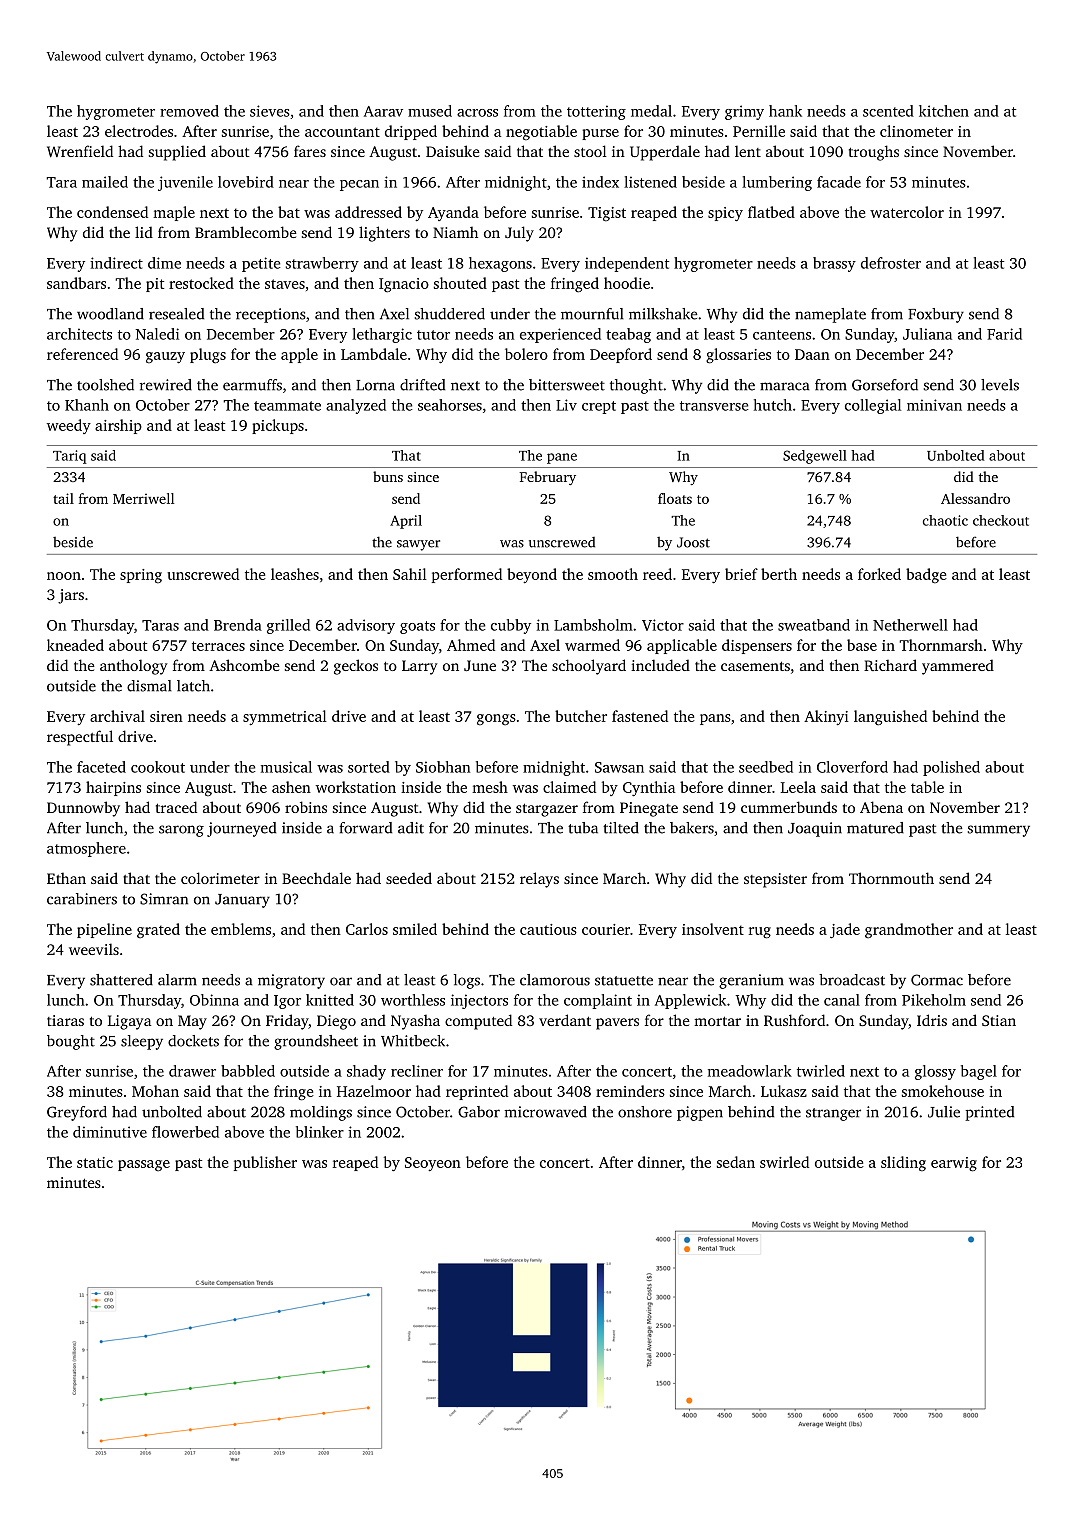 The image size is (1084, 1533). What do you see at coordinates (958, 667) in the image?
I see `yammered` at bounding box center [958, 667].
